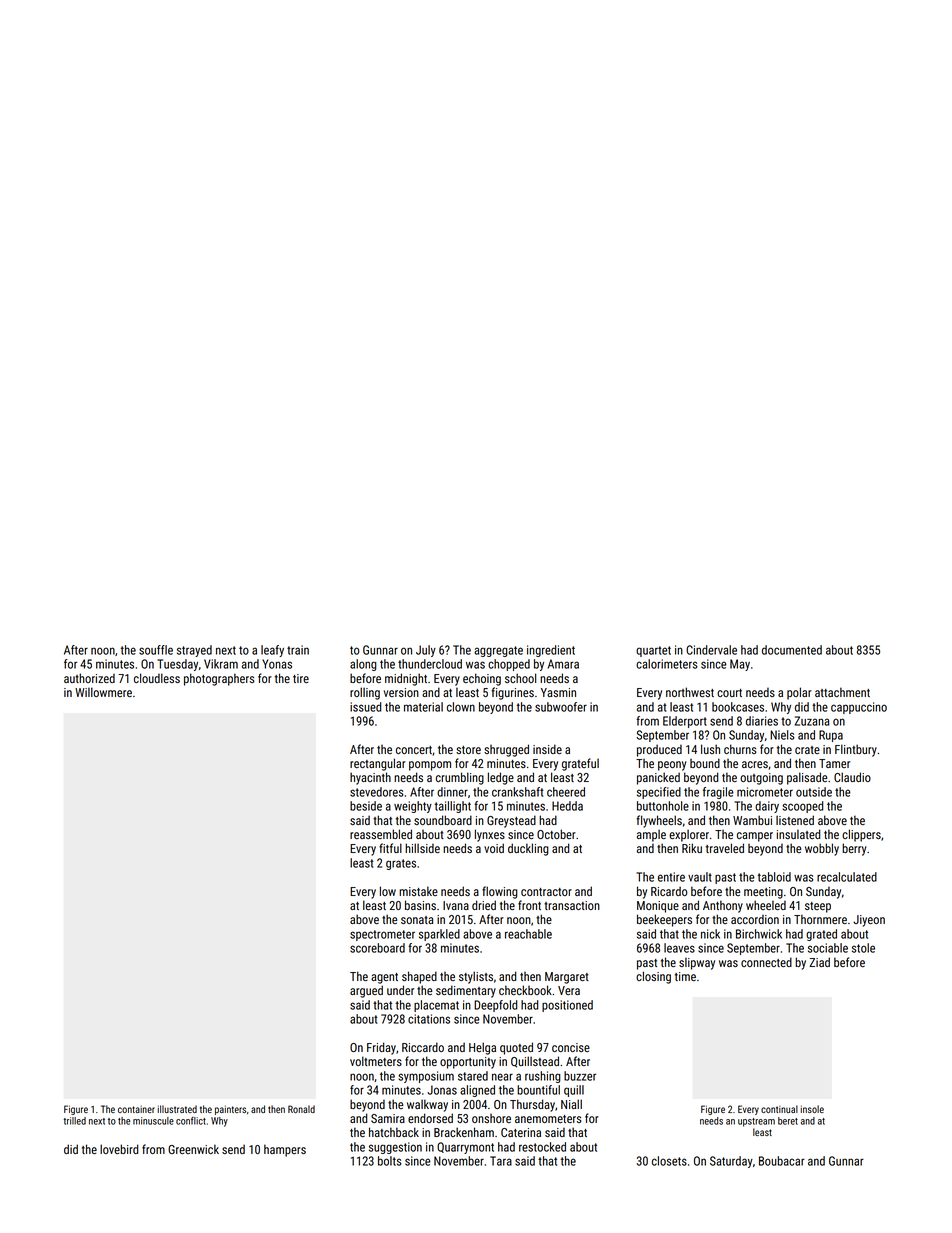 The height and width of the document is (1233, 952). What do you see at coordinates (103, 692) in the document?
I see `Willowmere` at bounding box center [103, 692].
